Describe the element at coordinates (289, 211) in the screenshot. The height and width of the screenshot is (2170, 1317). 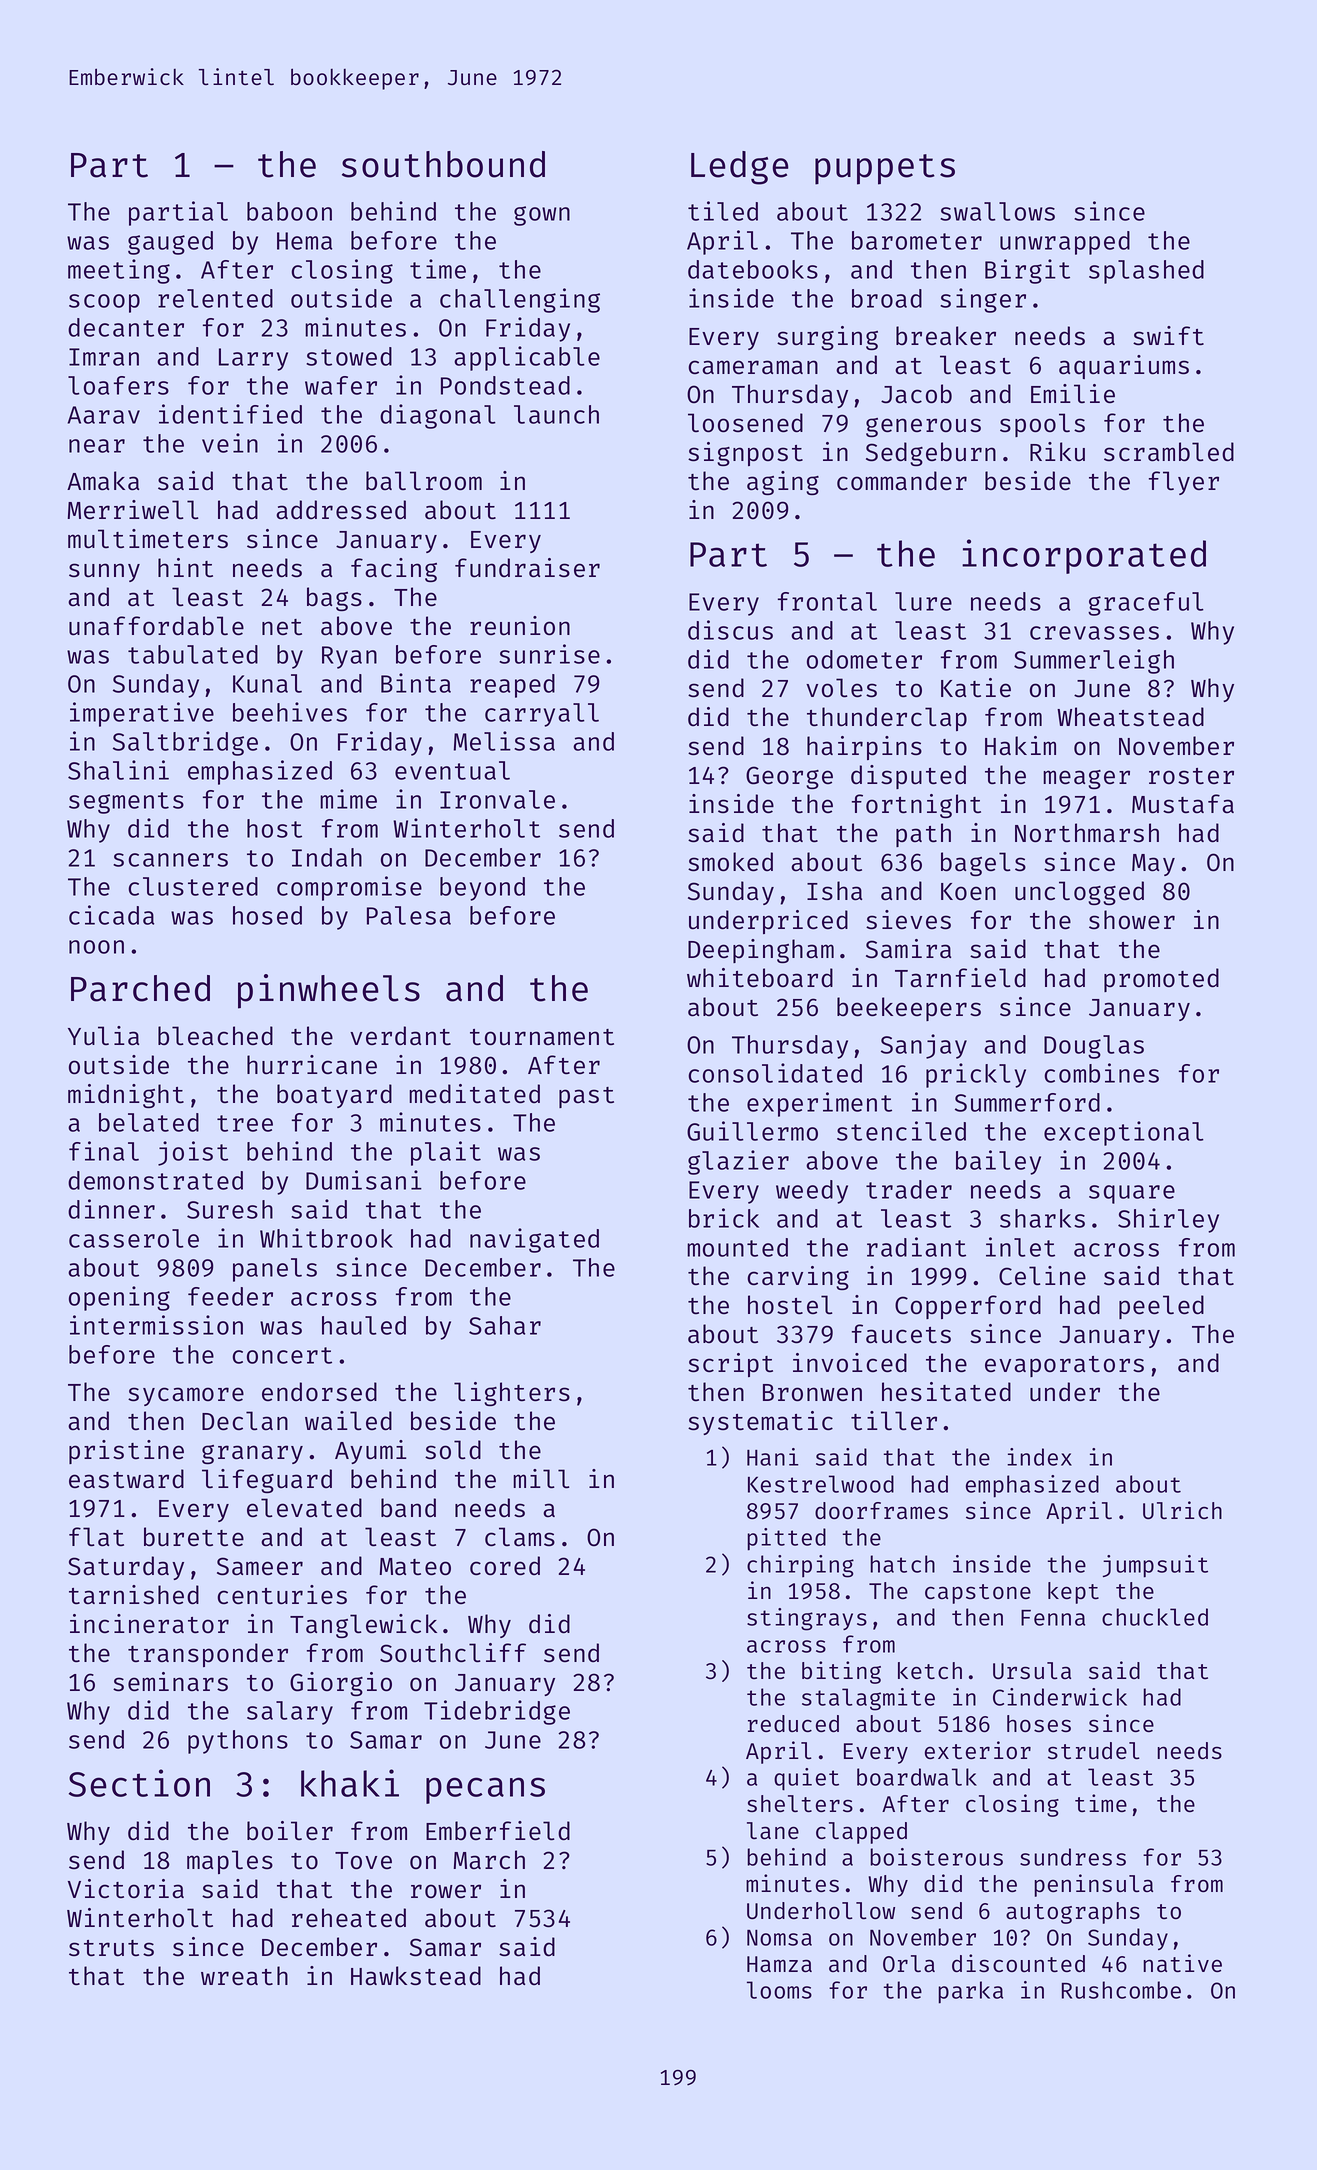
I see `baboon` at that location.
